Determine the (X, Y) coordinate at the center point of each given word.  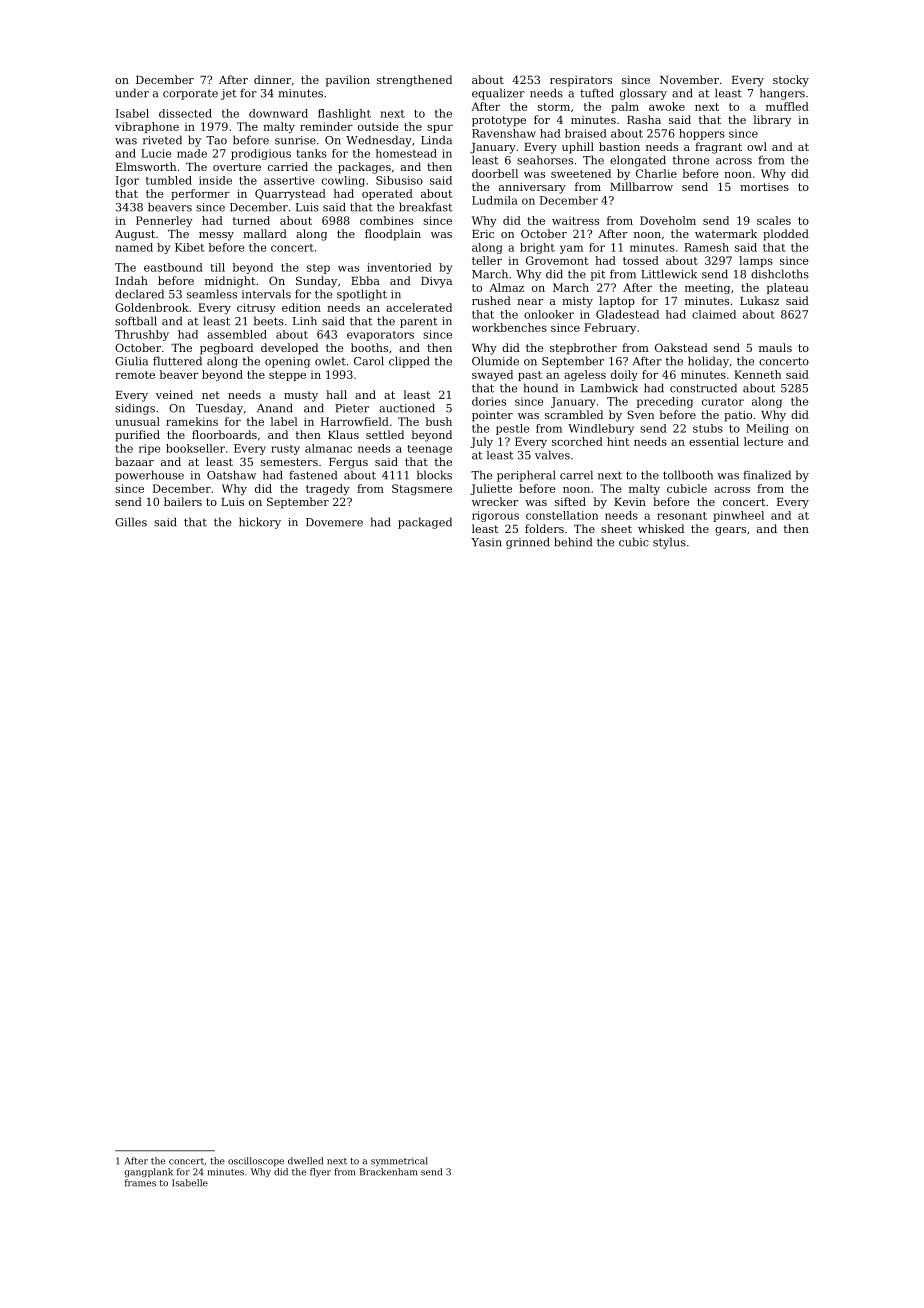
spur (440, 129)
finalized (767, 475)
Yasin (486, 542)
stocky (791, 81)
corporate (190, 95)
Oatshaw (231, 475)
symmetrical (399, 1162)
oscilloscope (256, 1161)
